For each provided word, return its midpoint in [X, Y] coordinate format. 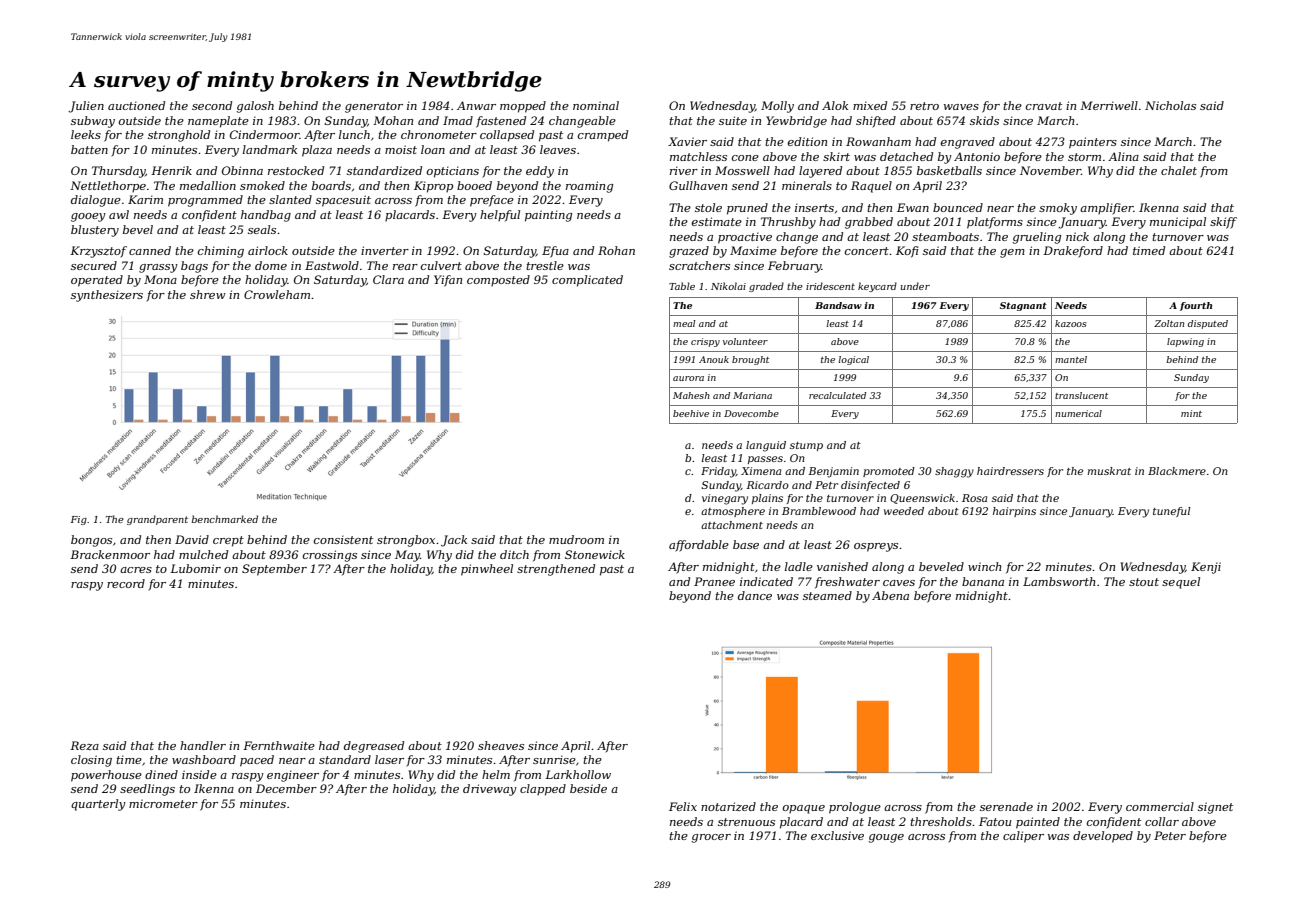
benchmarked [225, 519]
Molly [777, 107]
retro [924, 106]
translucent [1081, 395]
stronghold [179, 136]
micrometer [163, 803]
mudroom [576, 539]
